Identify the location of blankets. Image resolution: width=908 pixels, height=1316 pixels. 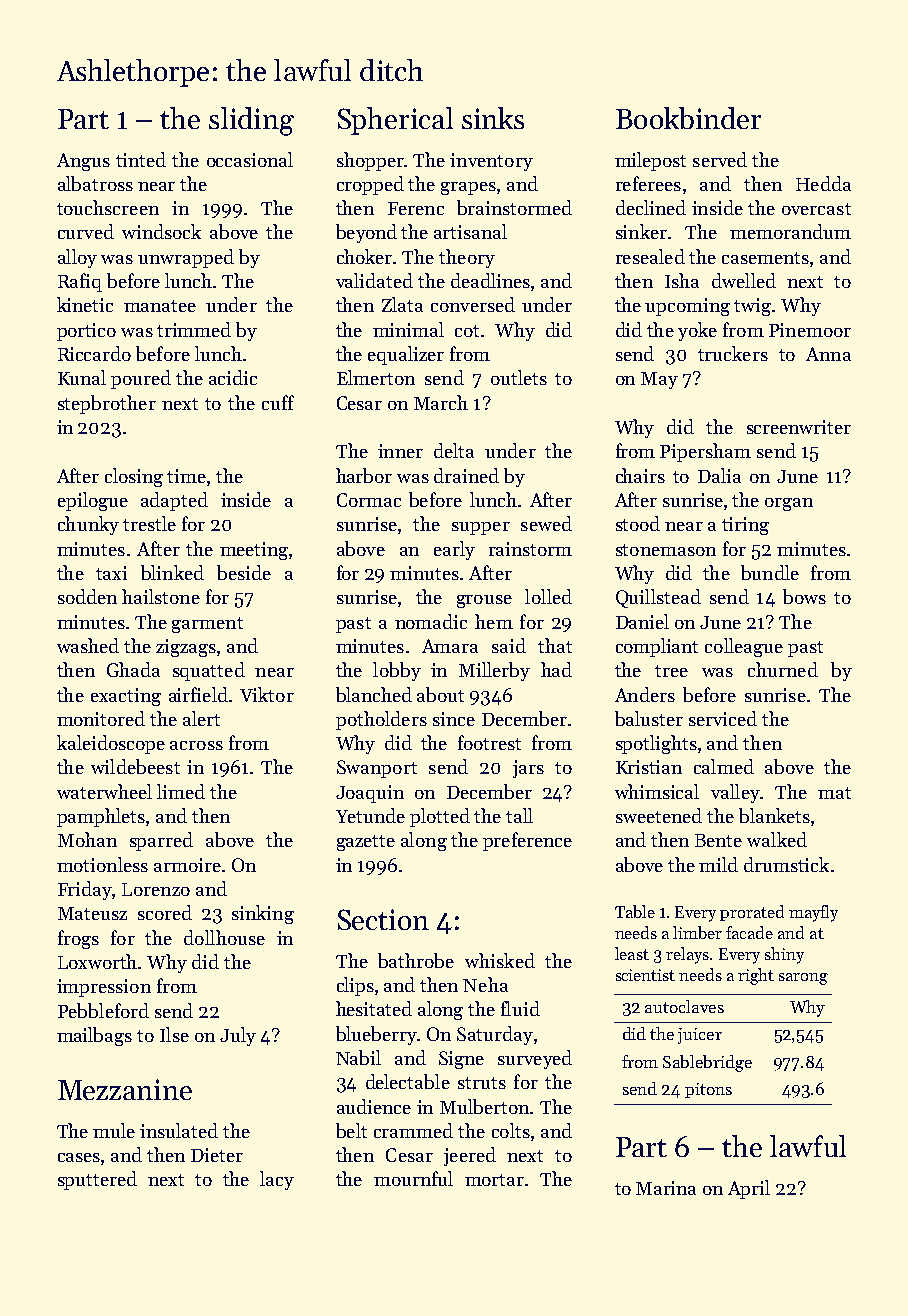
(774, 815).
